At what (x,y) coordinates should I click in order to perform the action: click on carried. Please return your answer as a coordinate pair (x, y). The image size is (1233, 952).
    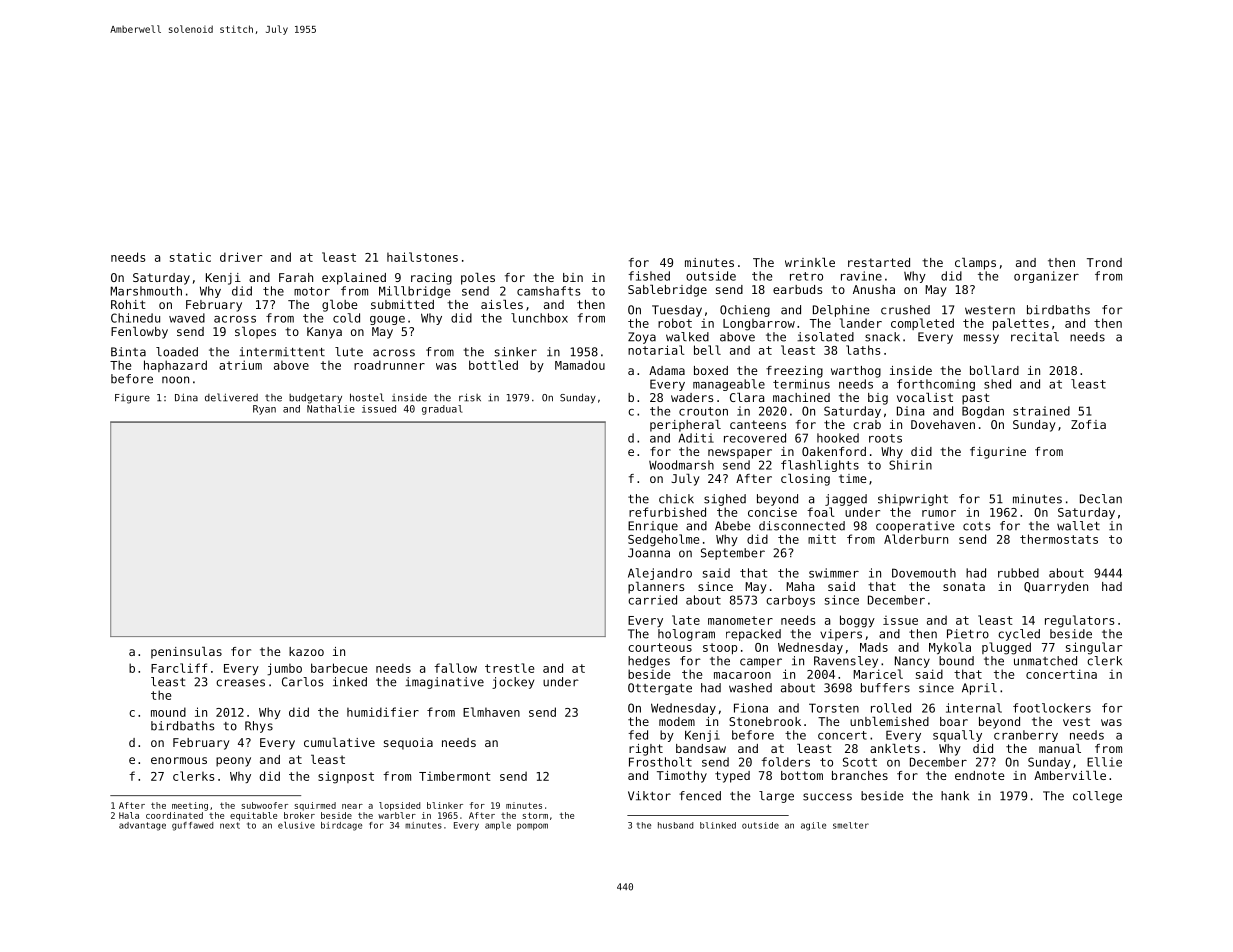
    Looking at the image, I should click on (652, 600).
